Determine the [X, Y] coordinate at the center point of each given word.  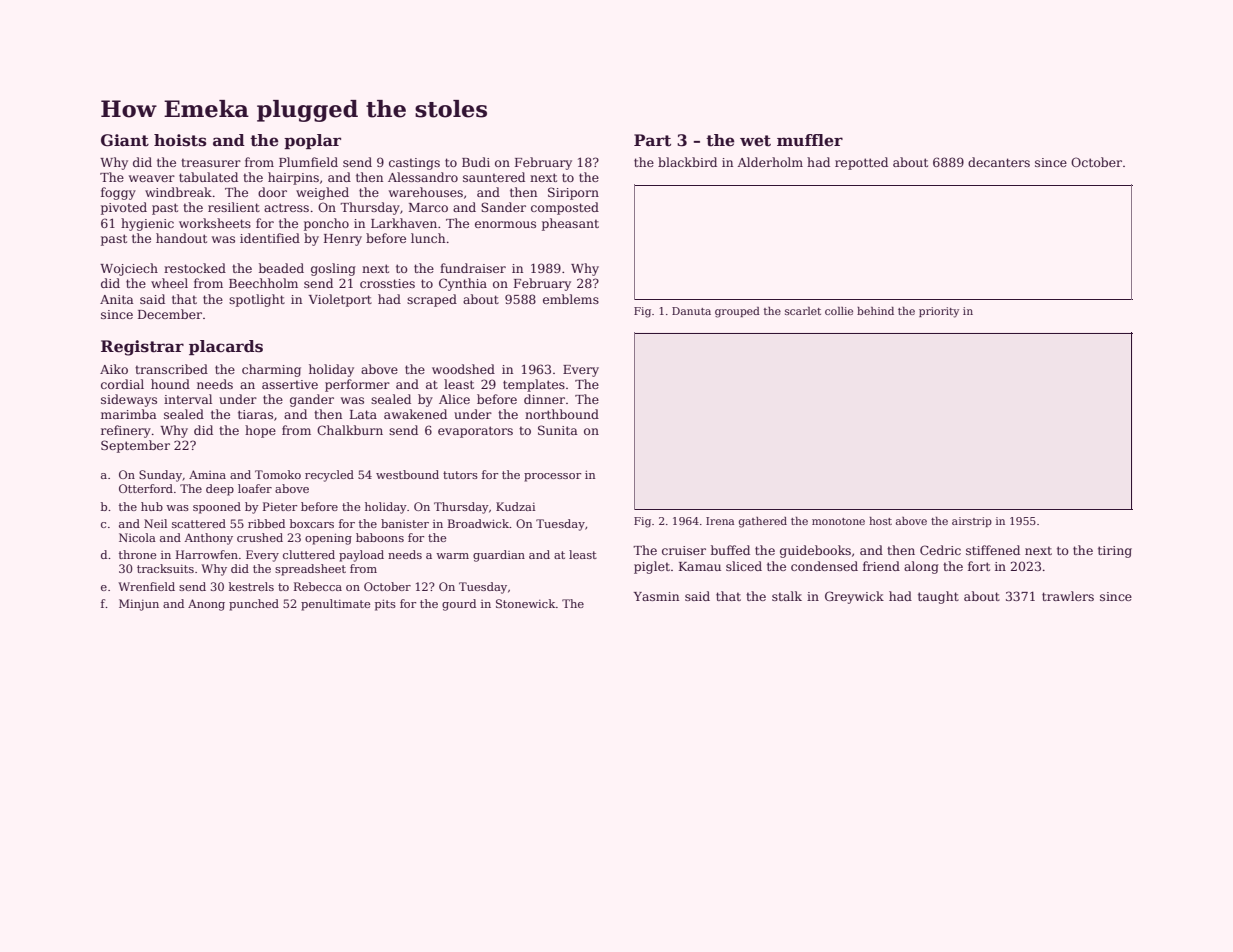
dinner [544, 399]
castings [414, 164]
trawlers [1068, 596]
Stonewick [526, 603]
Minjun [139, 605]
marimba [129, 414]
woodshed [463, 369]
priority [939, 312]
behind [875, 311]
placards [226, 347]
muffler [810, 140]
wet [755, 141]
